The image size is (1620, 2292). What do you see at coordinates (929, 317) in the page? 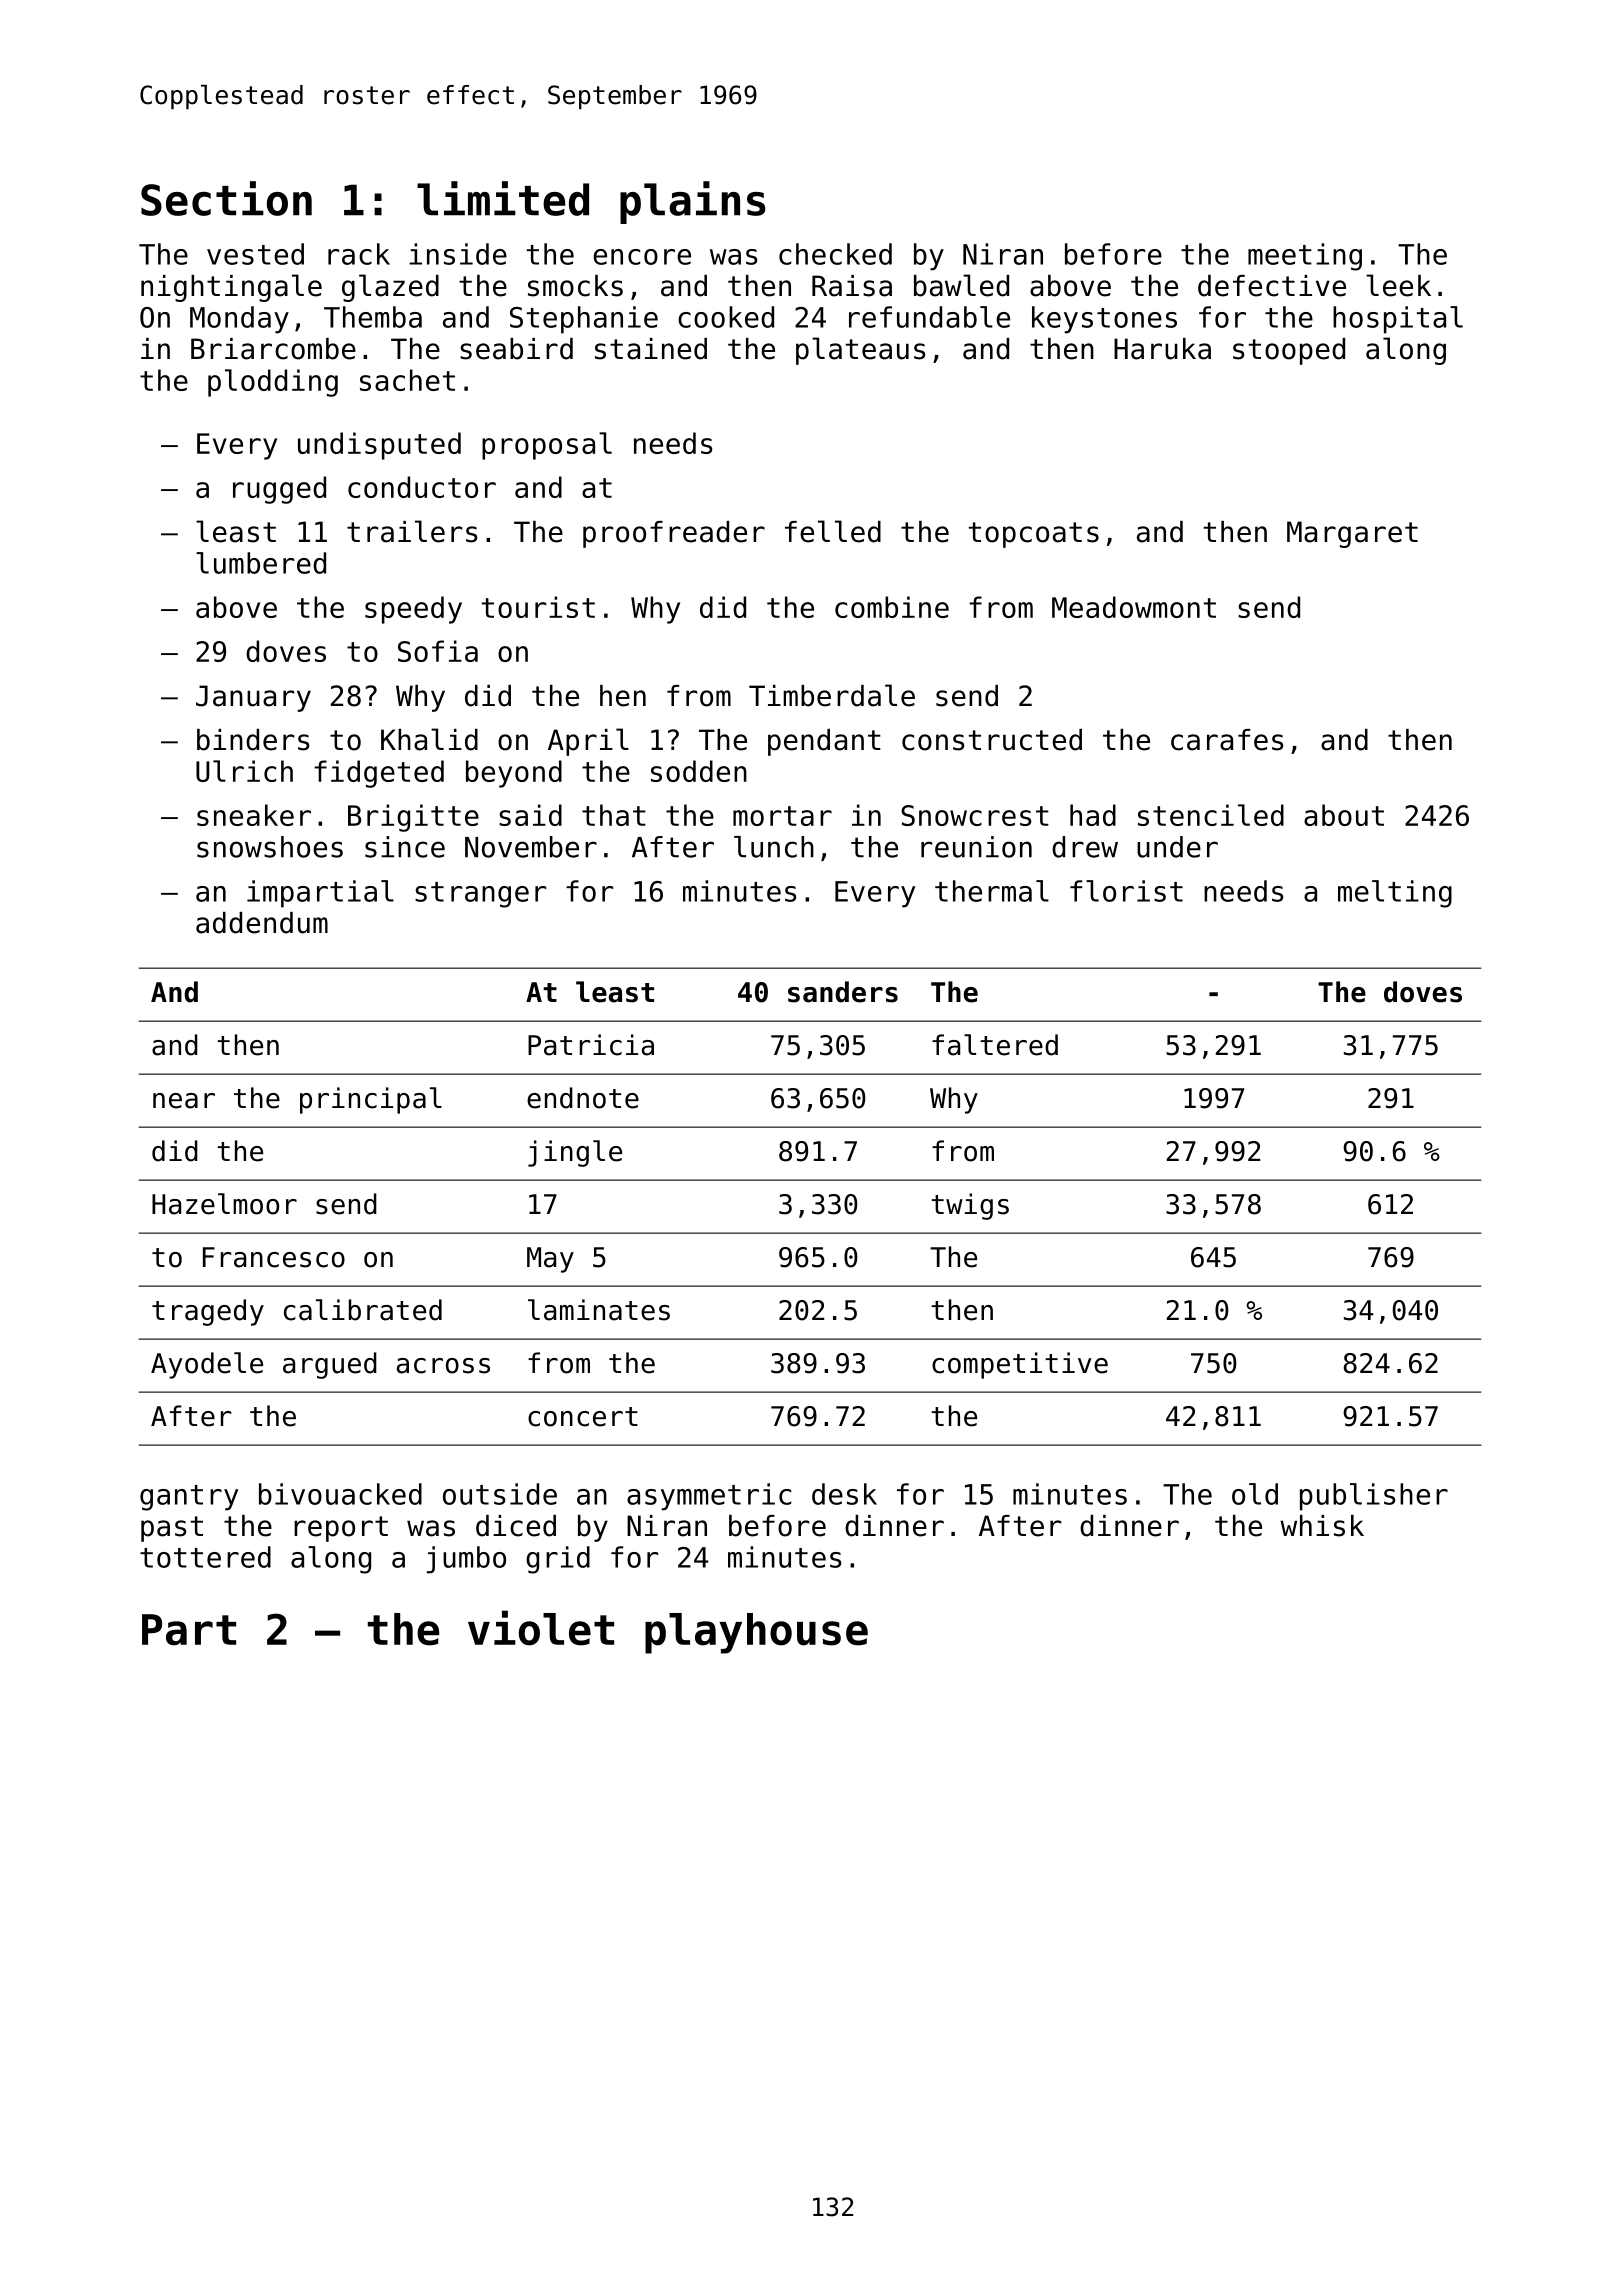
I see `refundable` at bounding box center [929, 317].
